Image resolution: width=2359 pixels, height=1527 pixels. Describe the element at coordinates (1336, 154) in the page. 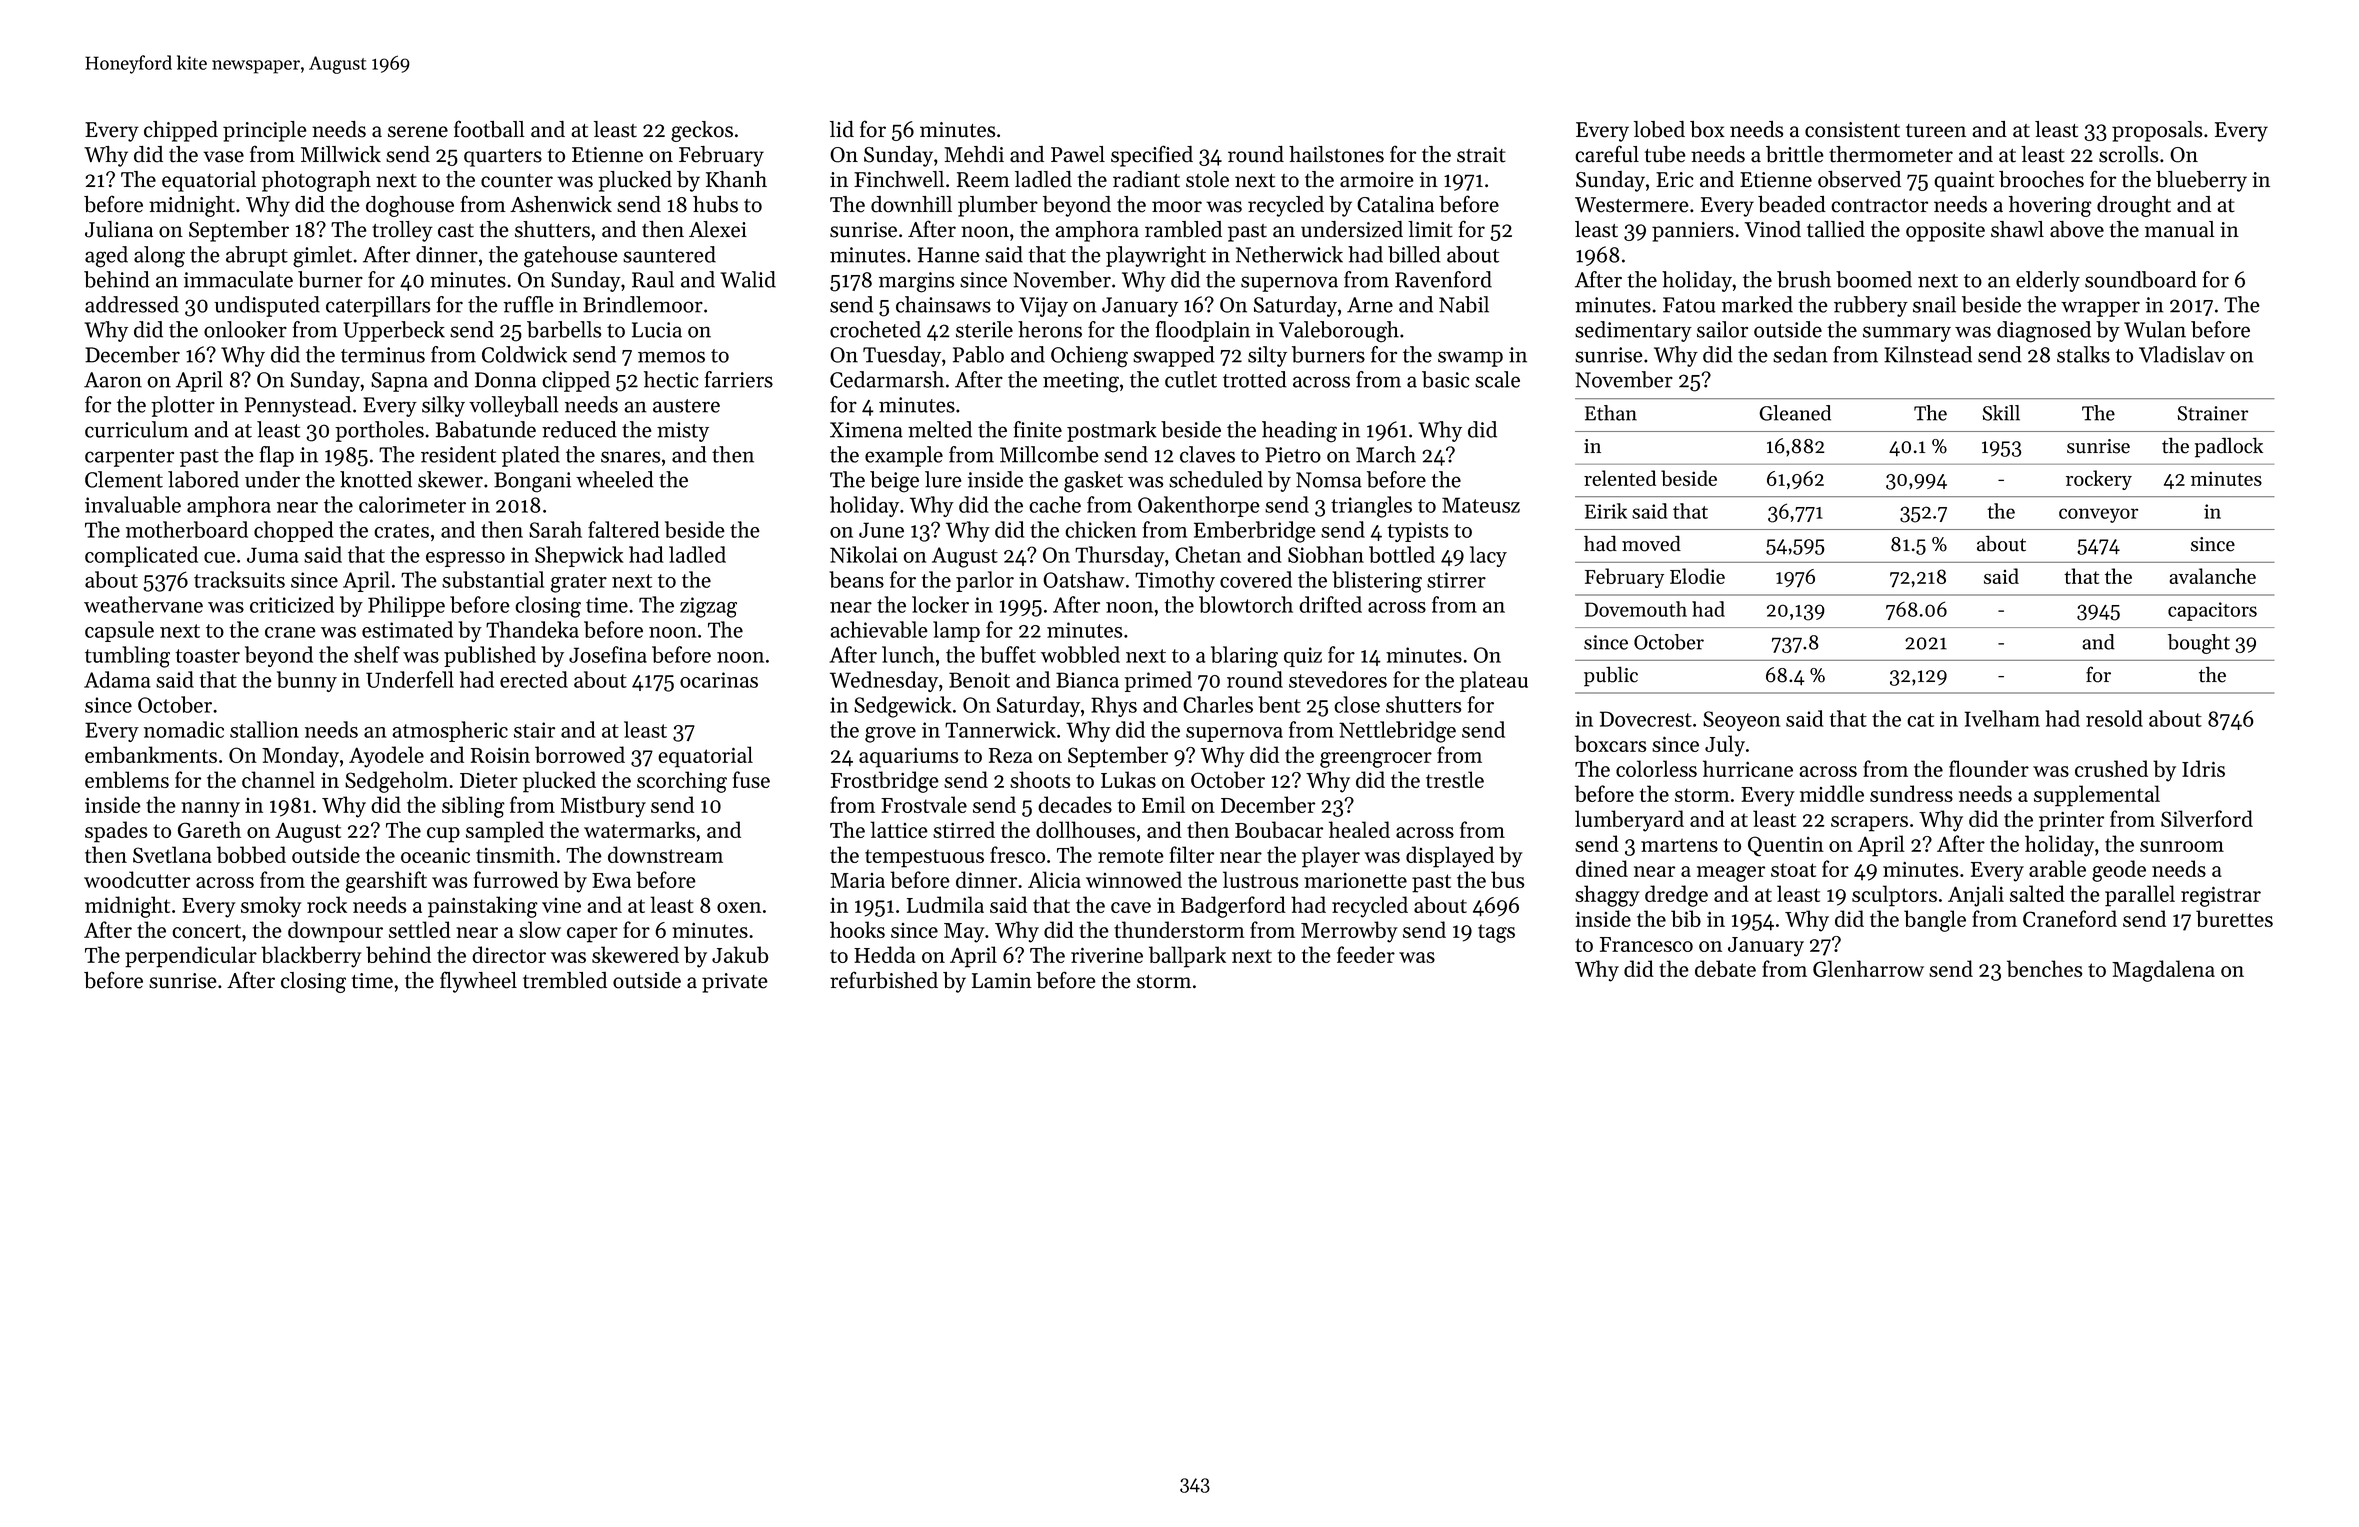

I see `hailstones` at that location.
